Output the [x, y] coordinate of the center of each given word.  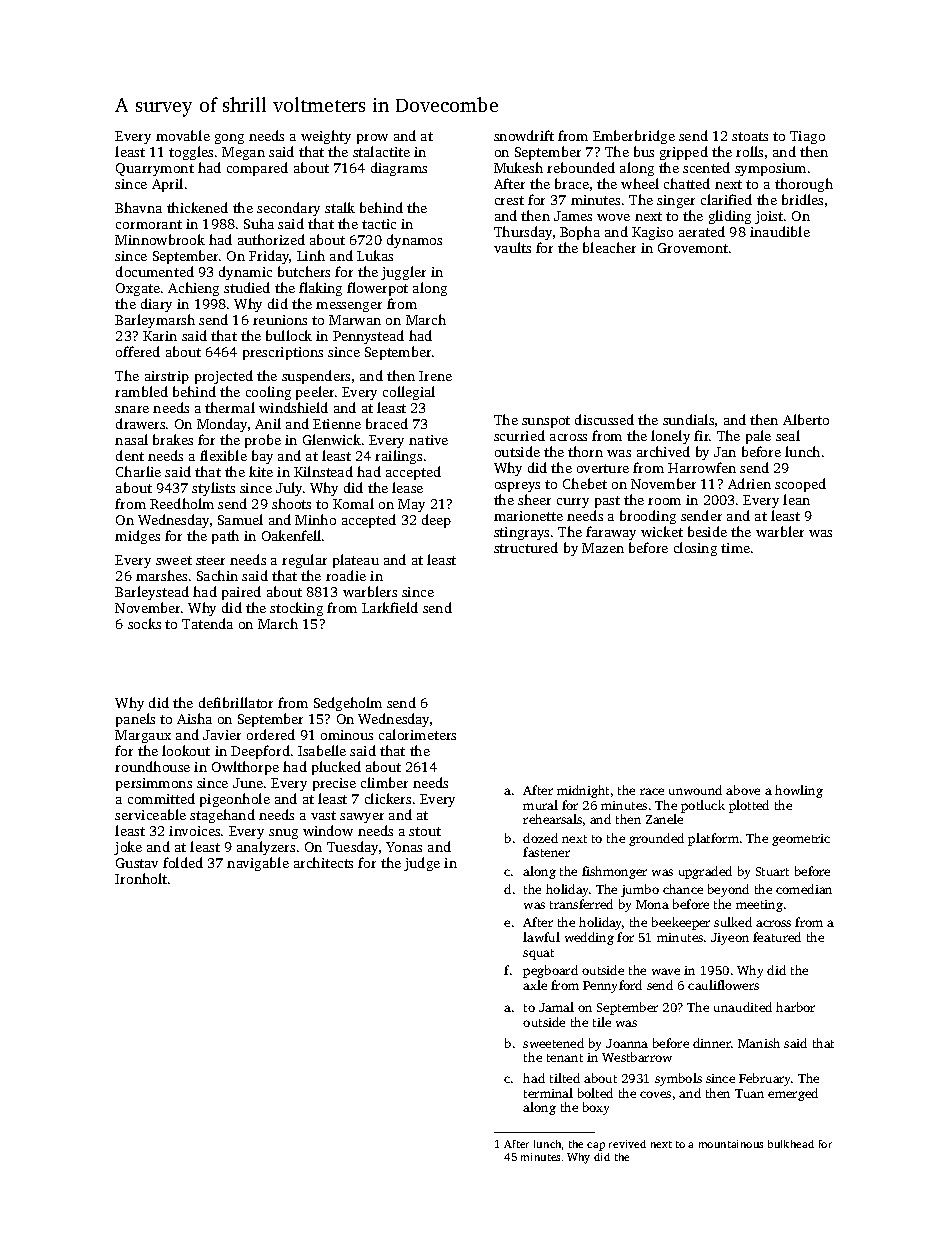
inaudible [780, 231]
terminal [548, 1093]
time [735, 548]
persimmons [154, 784]
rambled [141, 391]
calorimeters [417, 734]
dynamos [414, 241]
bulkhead [791, 1144]
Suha [259, 223]
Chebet [585, 483]
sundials [688, 419]
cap [596, 1146]
